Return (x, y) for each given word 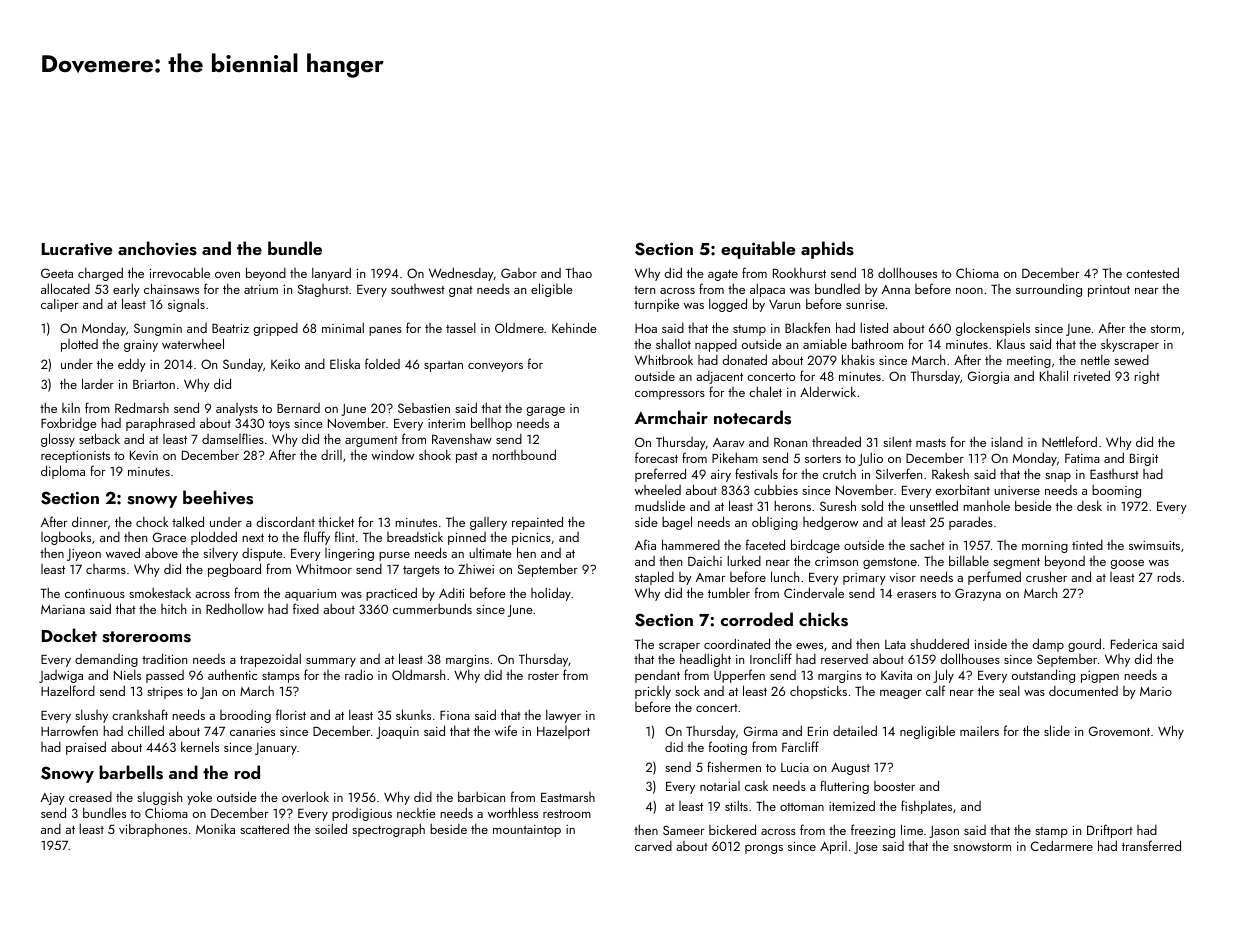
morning (1045, 547)
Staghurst (323, 290)
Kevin (144, 455)
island (1007, 442)
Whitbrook (664, 359)
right (1147, 377)
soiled (331, 828)
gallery (488, 523)
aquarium (310, 595)
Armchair (671, 417)
